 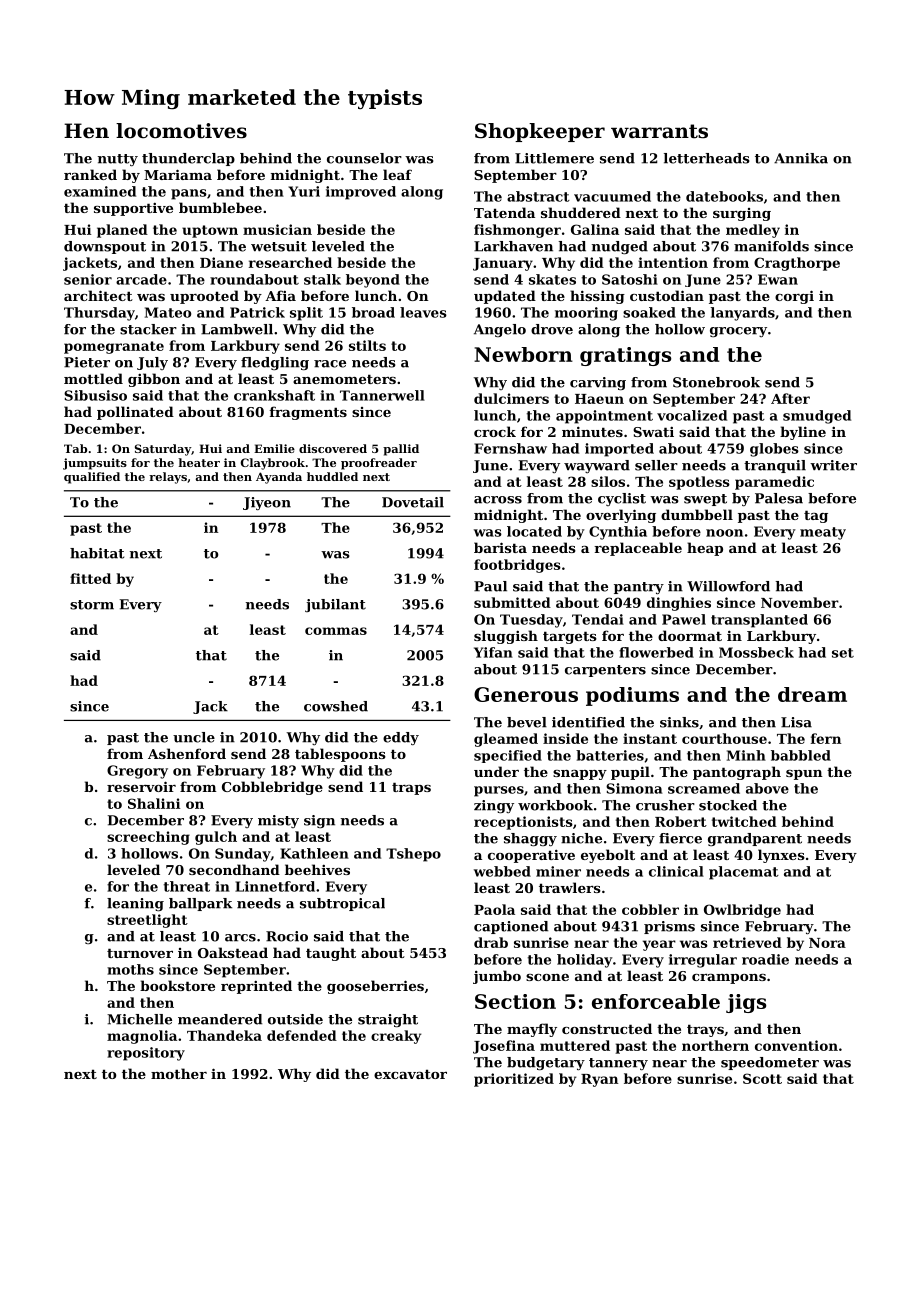 I want to click on ranked, so click(x=90, y=174).
